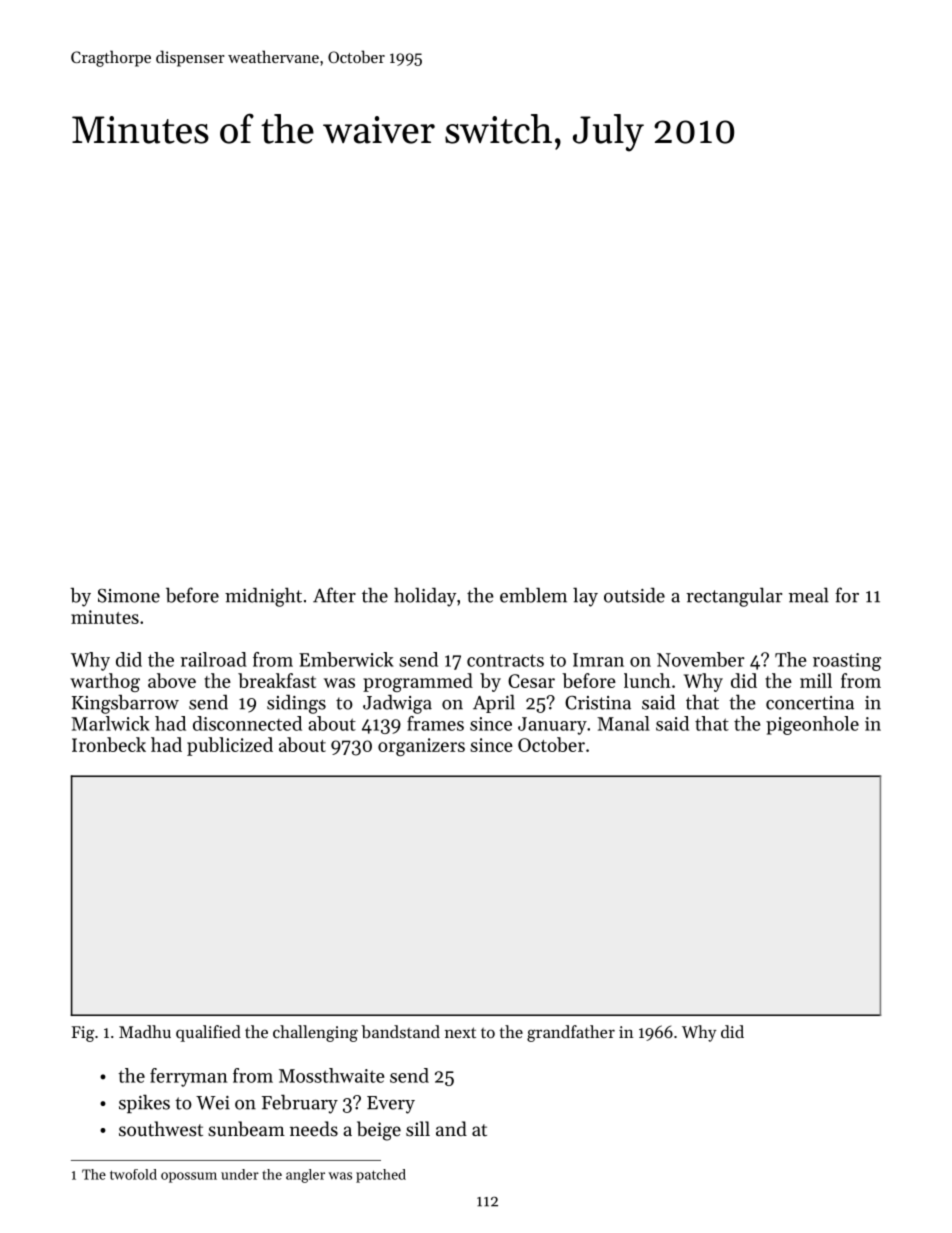 The width and height of the screenshot is (952, 1233). Describe the element at coordinates (418, 1128) in the screenshot. I see `sill` at that location.
